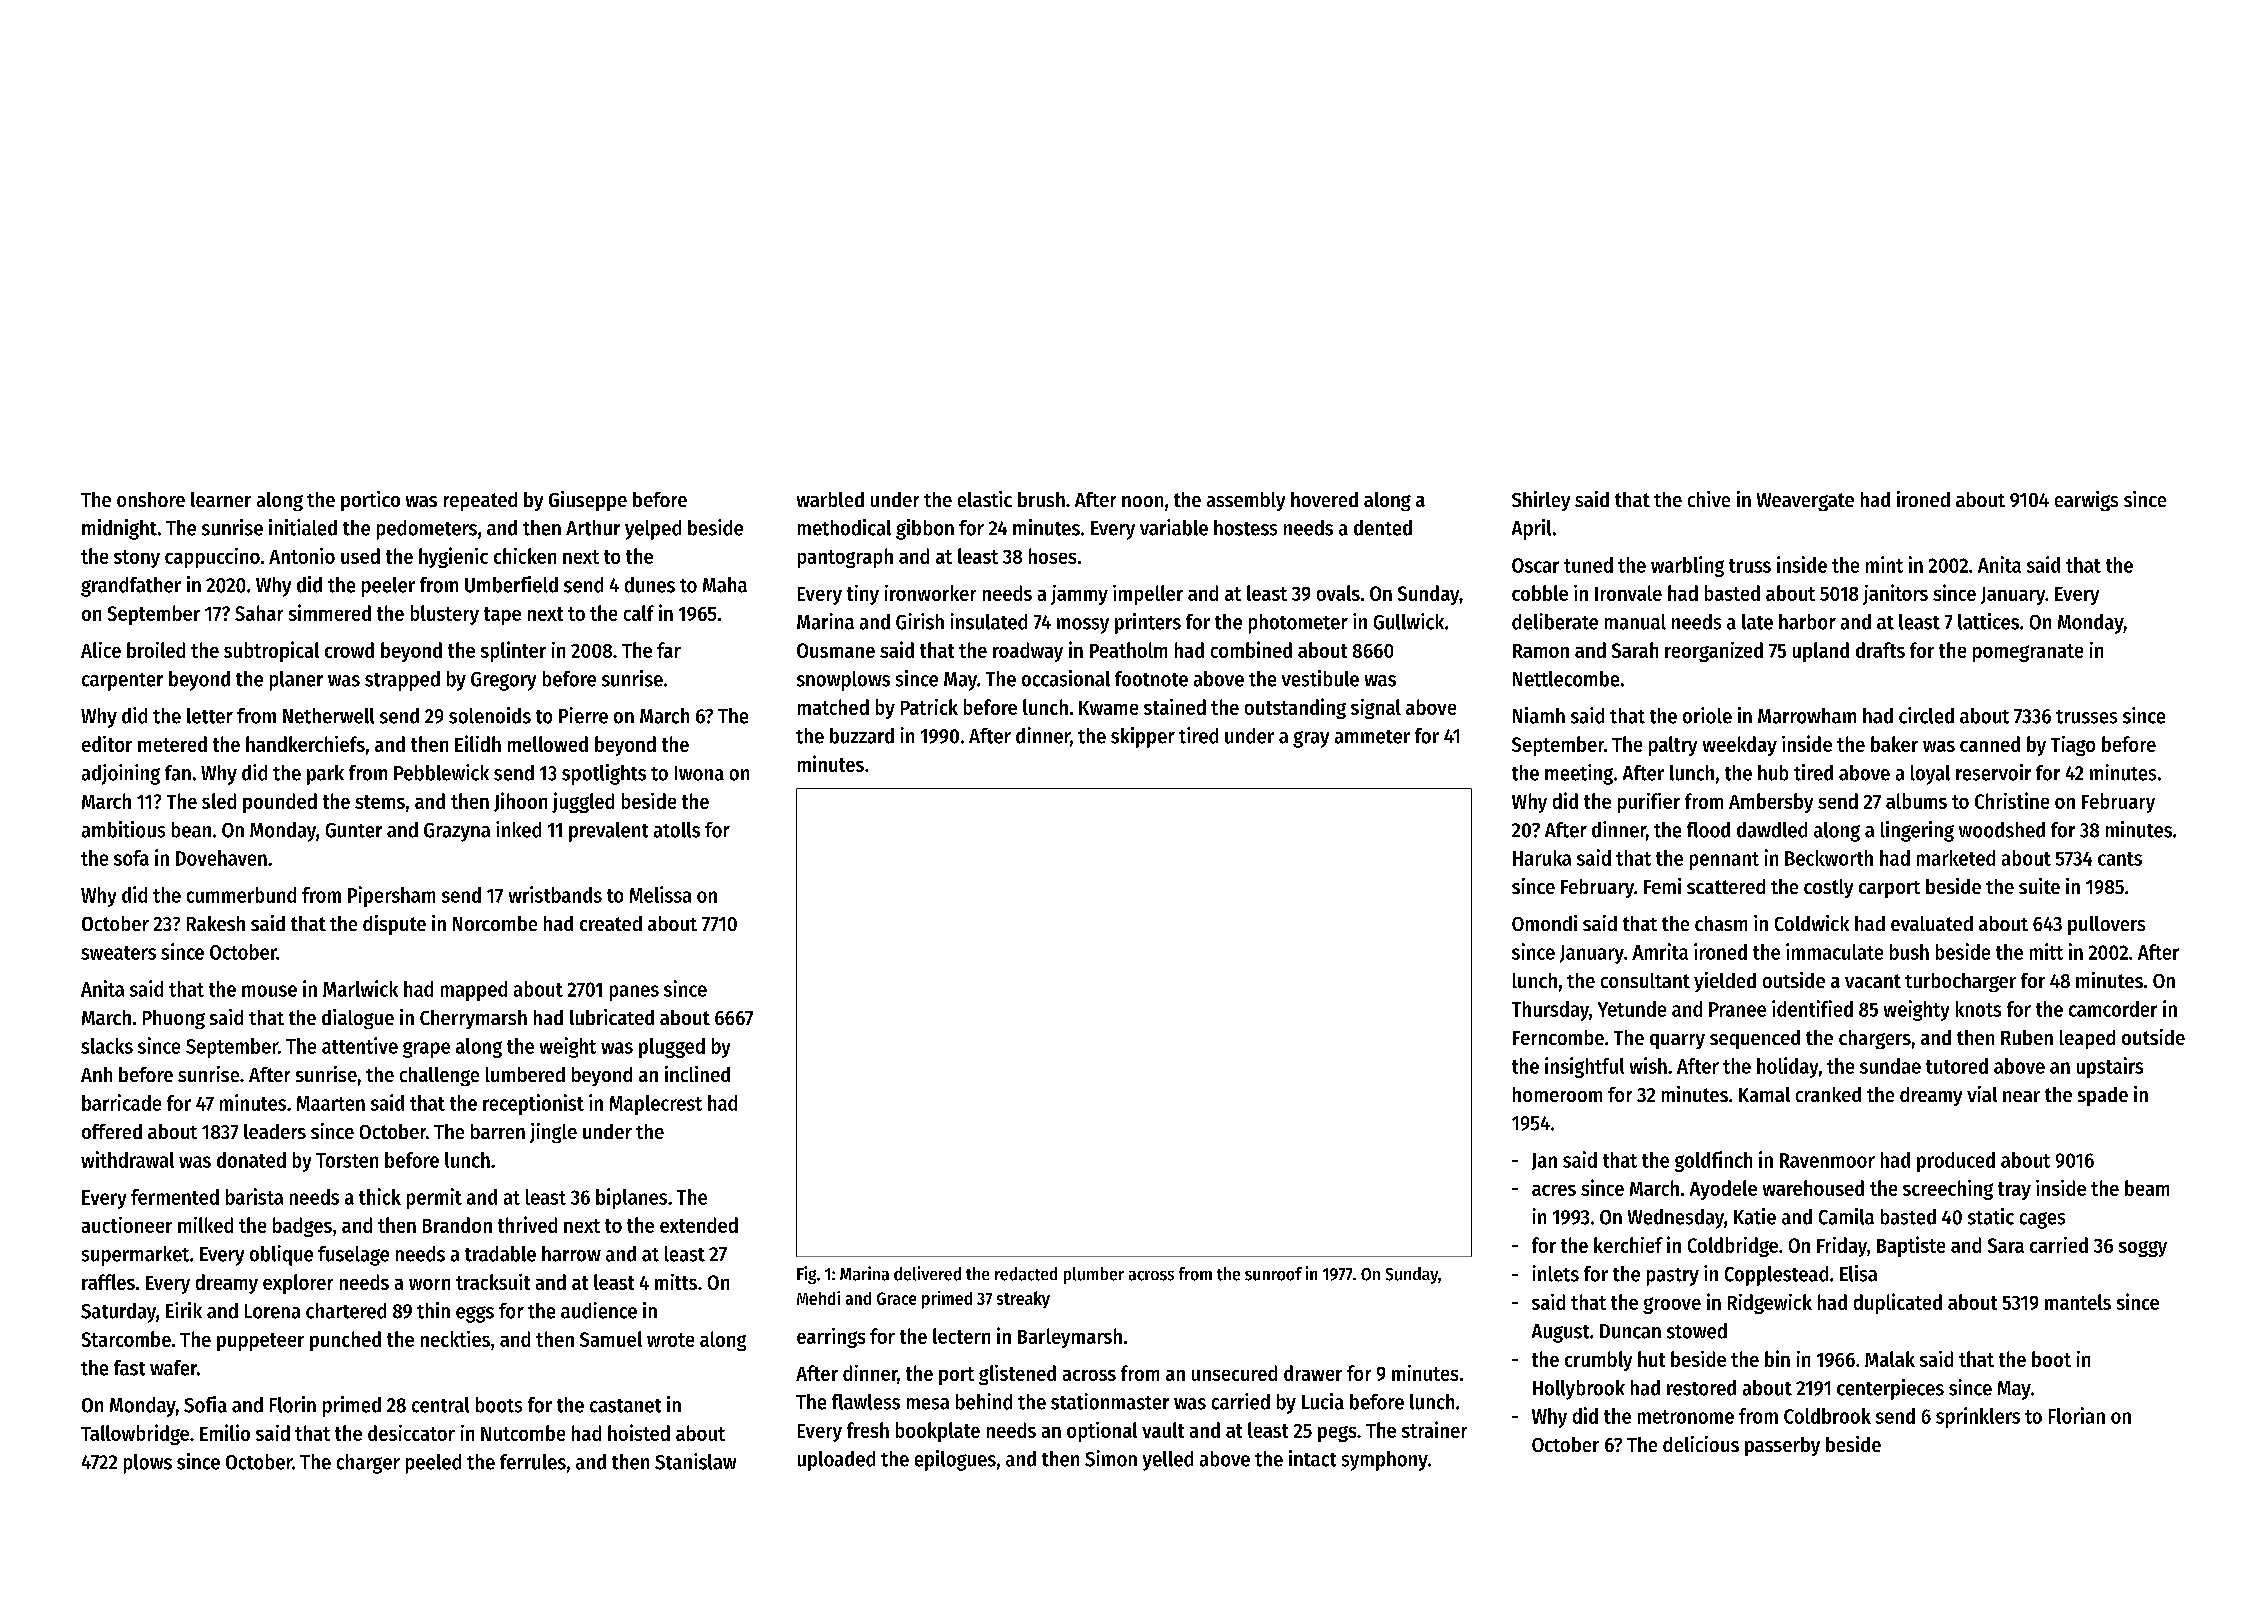 Image resolution: width=2268 pixels, height=1604 pixels. I want to click on Antonio, so click(302, 556).
